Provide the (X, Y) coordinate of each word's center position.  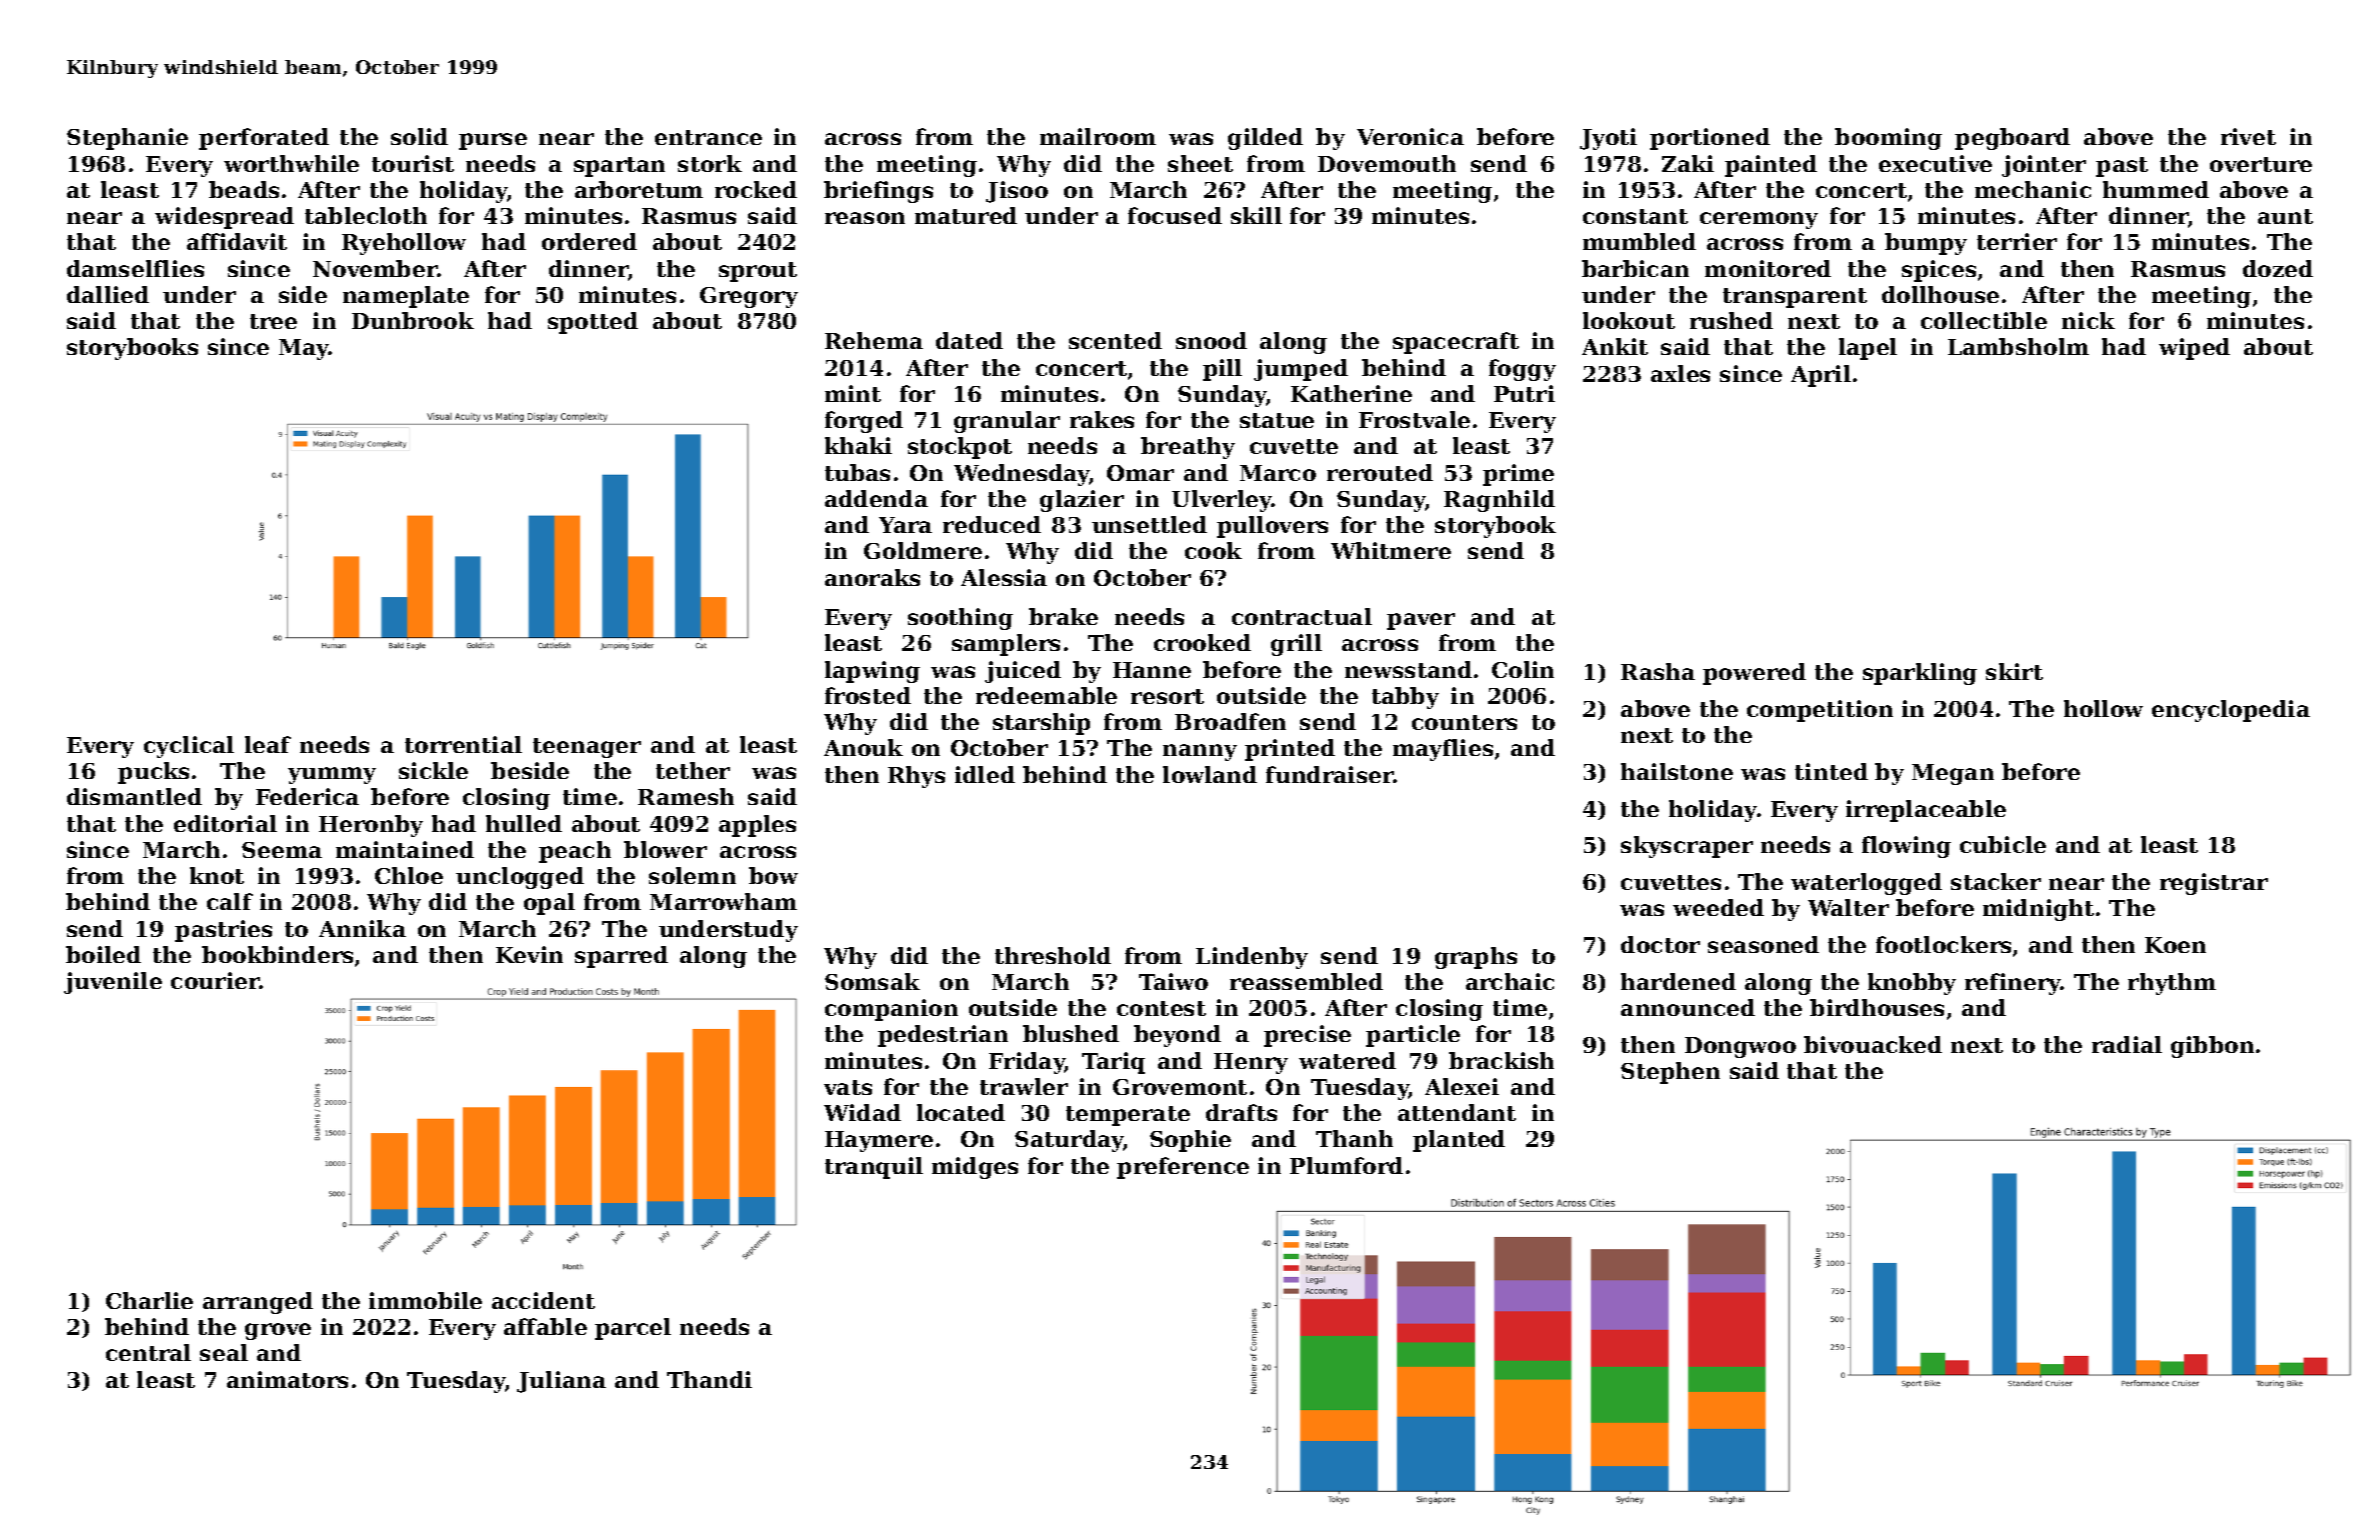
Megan (1953, 774)
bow (773, 875)
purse (493, 141)
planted (1459, 1141)
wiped (2194, 349)
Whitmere (1391, 550)
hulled (524, 823)
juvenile (113, 983)
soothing (960, 619)
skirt (2014, 671)
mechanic (2033, 189)
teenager (587, 748)
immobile (425, 1300)
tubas (857, 472)
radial (2127, 1044)
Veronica (1410, 136)
